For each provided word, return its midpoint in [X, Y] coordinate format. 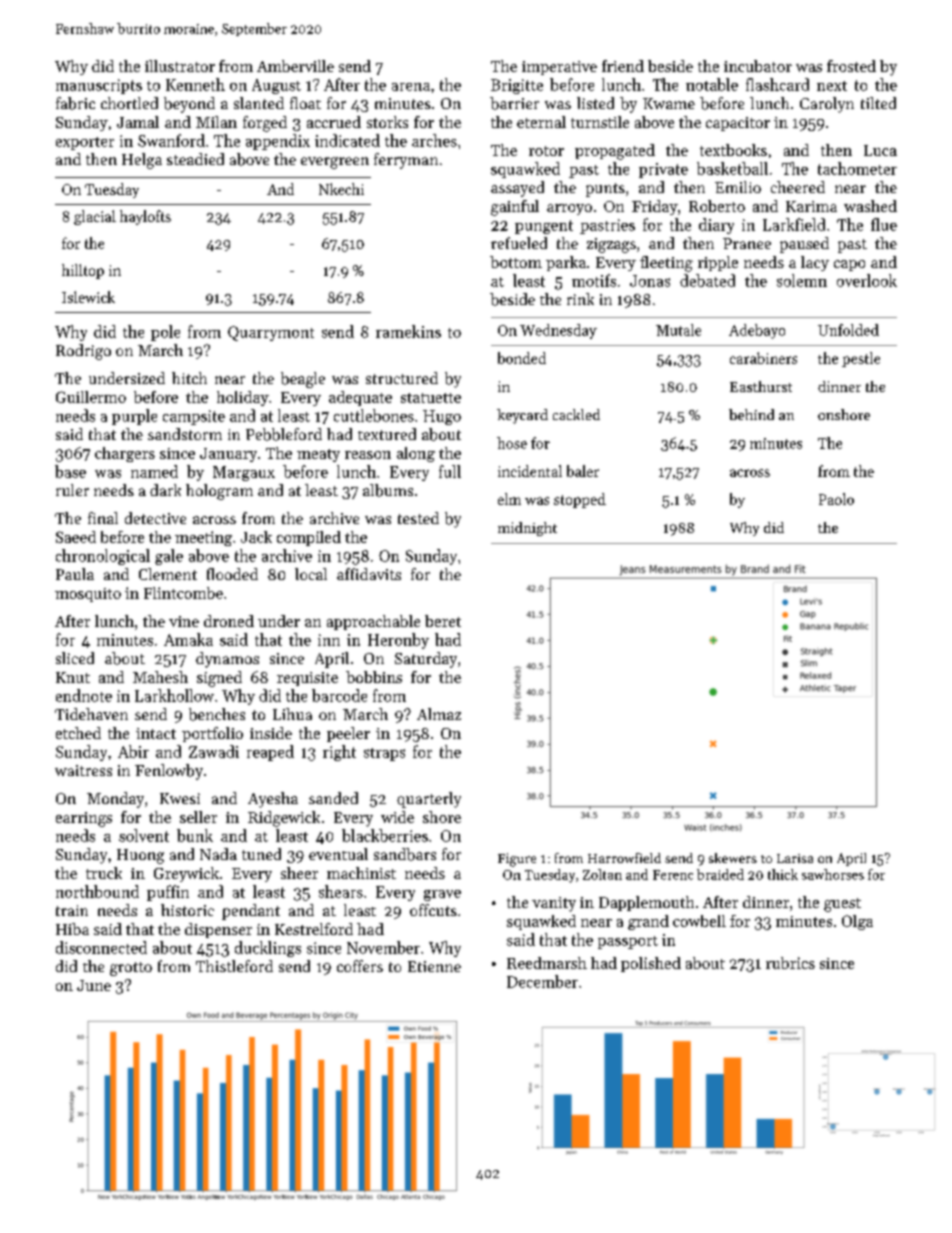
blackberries [385, 835]
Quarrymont [271, 333]
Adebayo [757, 331]
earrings [84, 819]
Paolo [836, 499]
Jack [256, 537]
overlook [867, 280]
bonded [522, 358]
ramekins [408, 331]
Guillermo [91, 397]
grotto [131, 969]
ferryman [406, 161]
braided [720, 874]
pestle [861, 359]
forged [265, 124]
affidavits [369, 574]
